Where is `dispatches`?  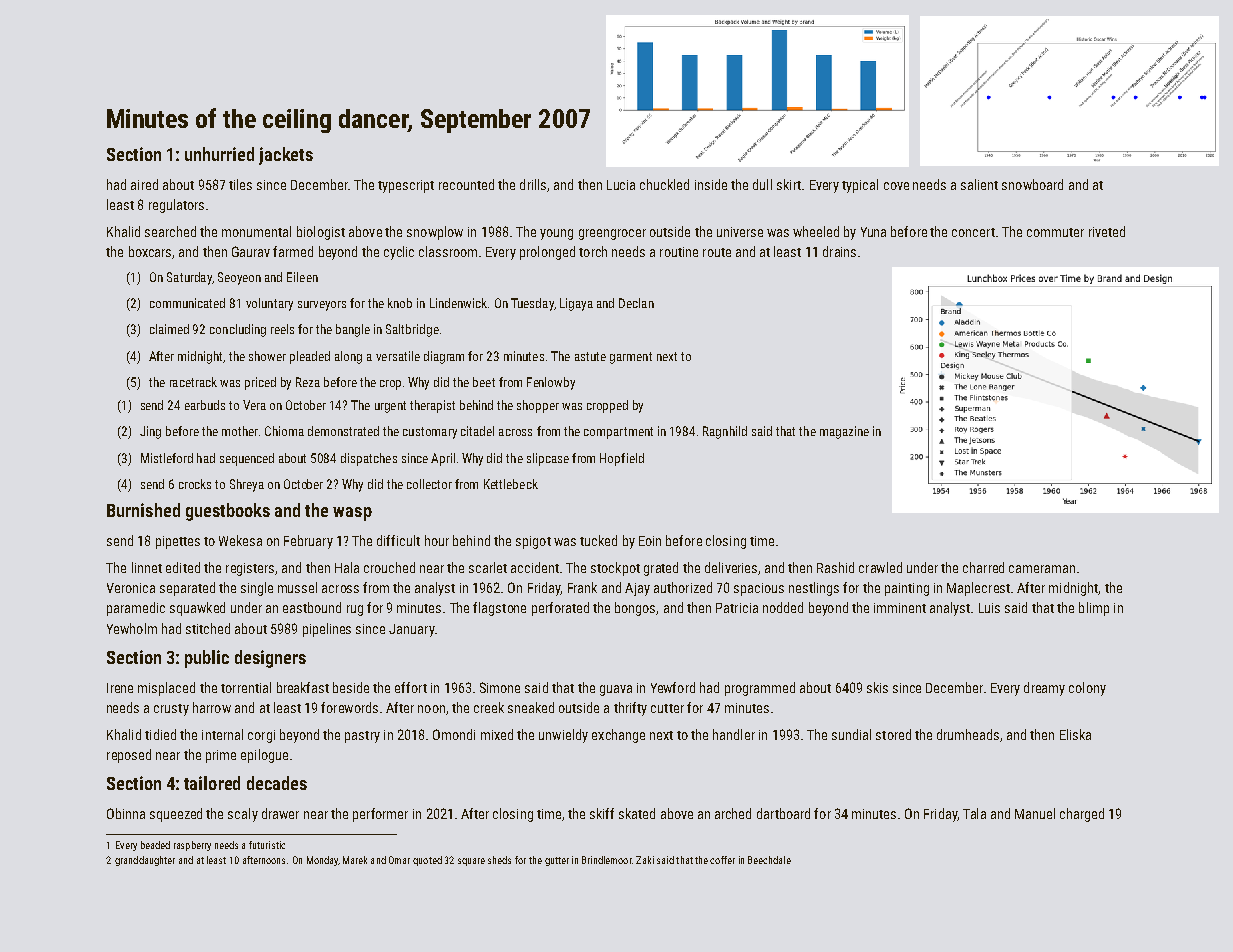
dispatches is located at coordinates (369, 459).
